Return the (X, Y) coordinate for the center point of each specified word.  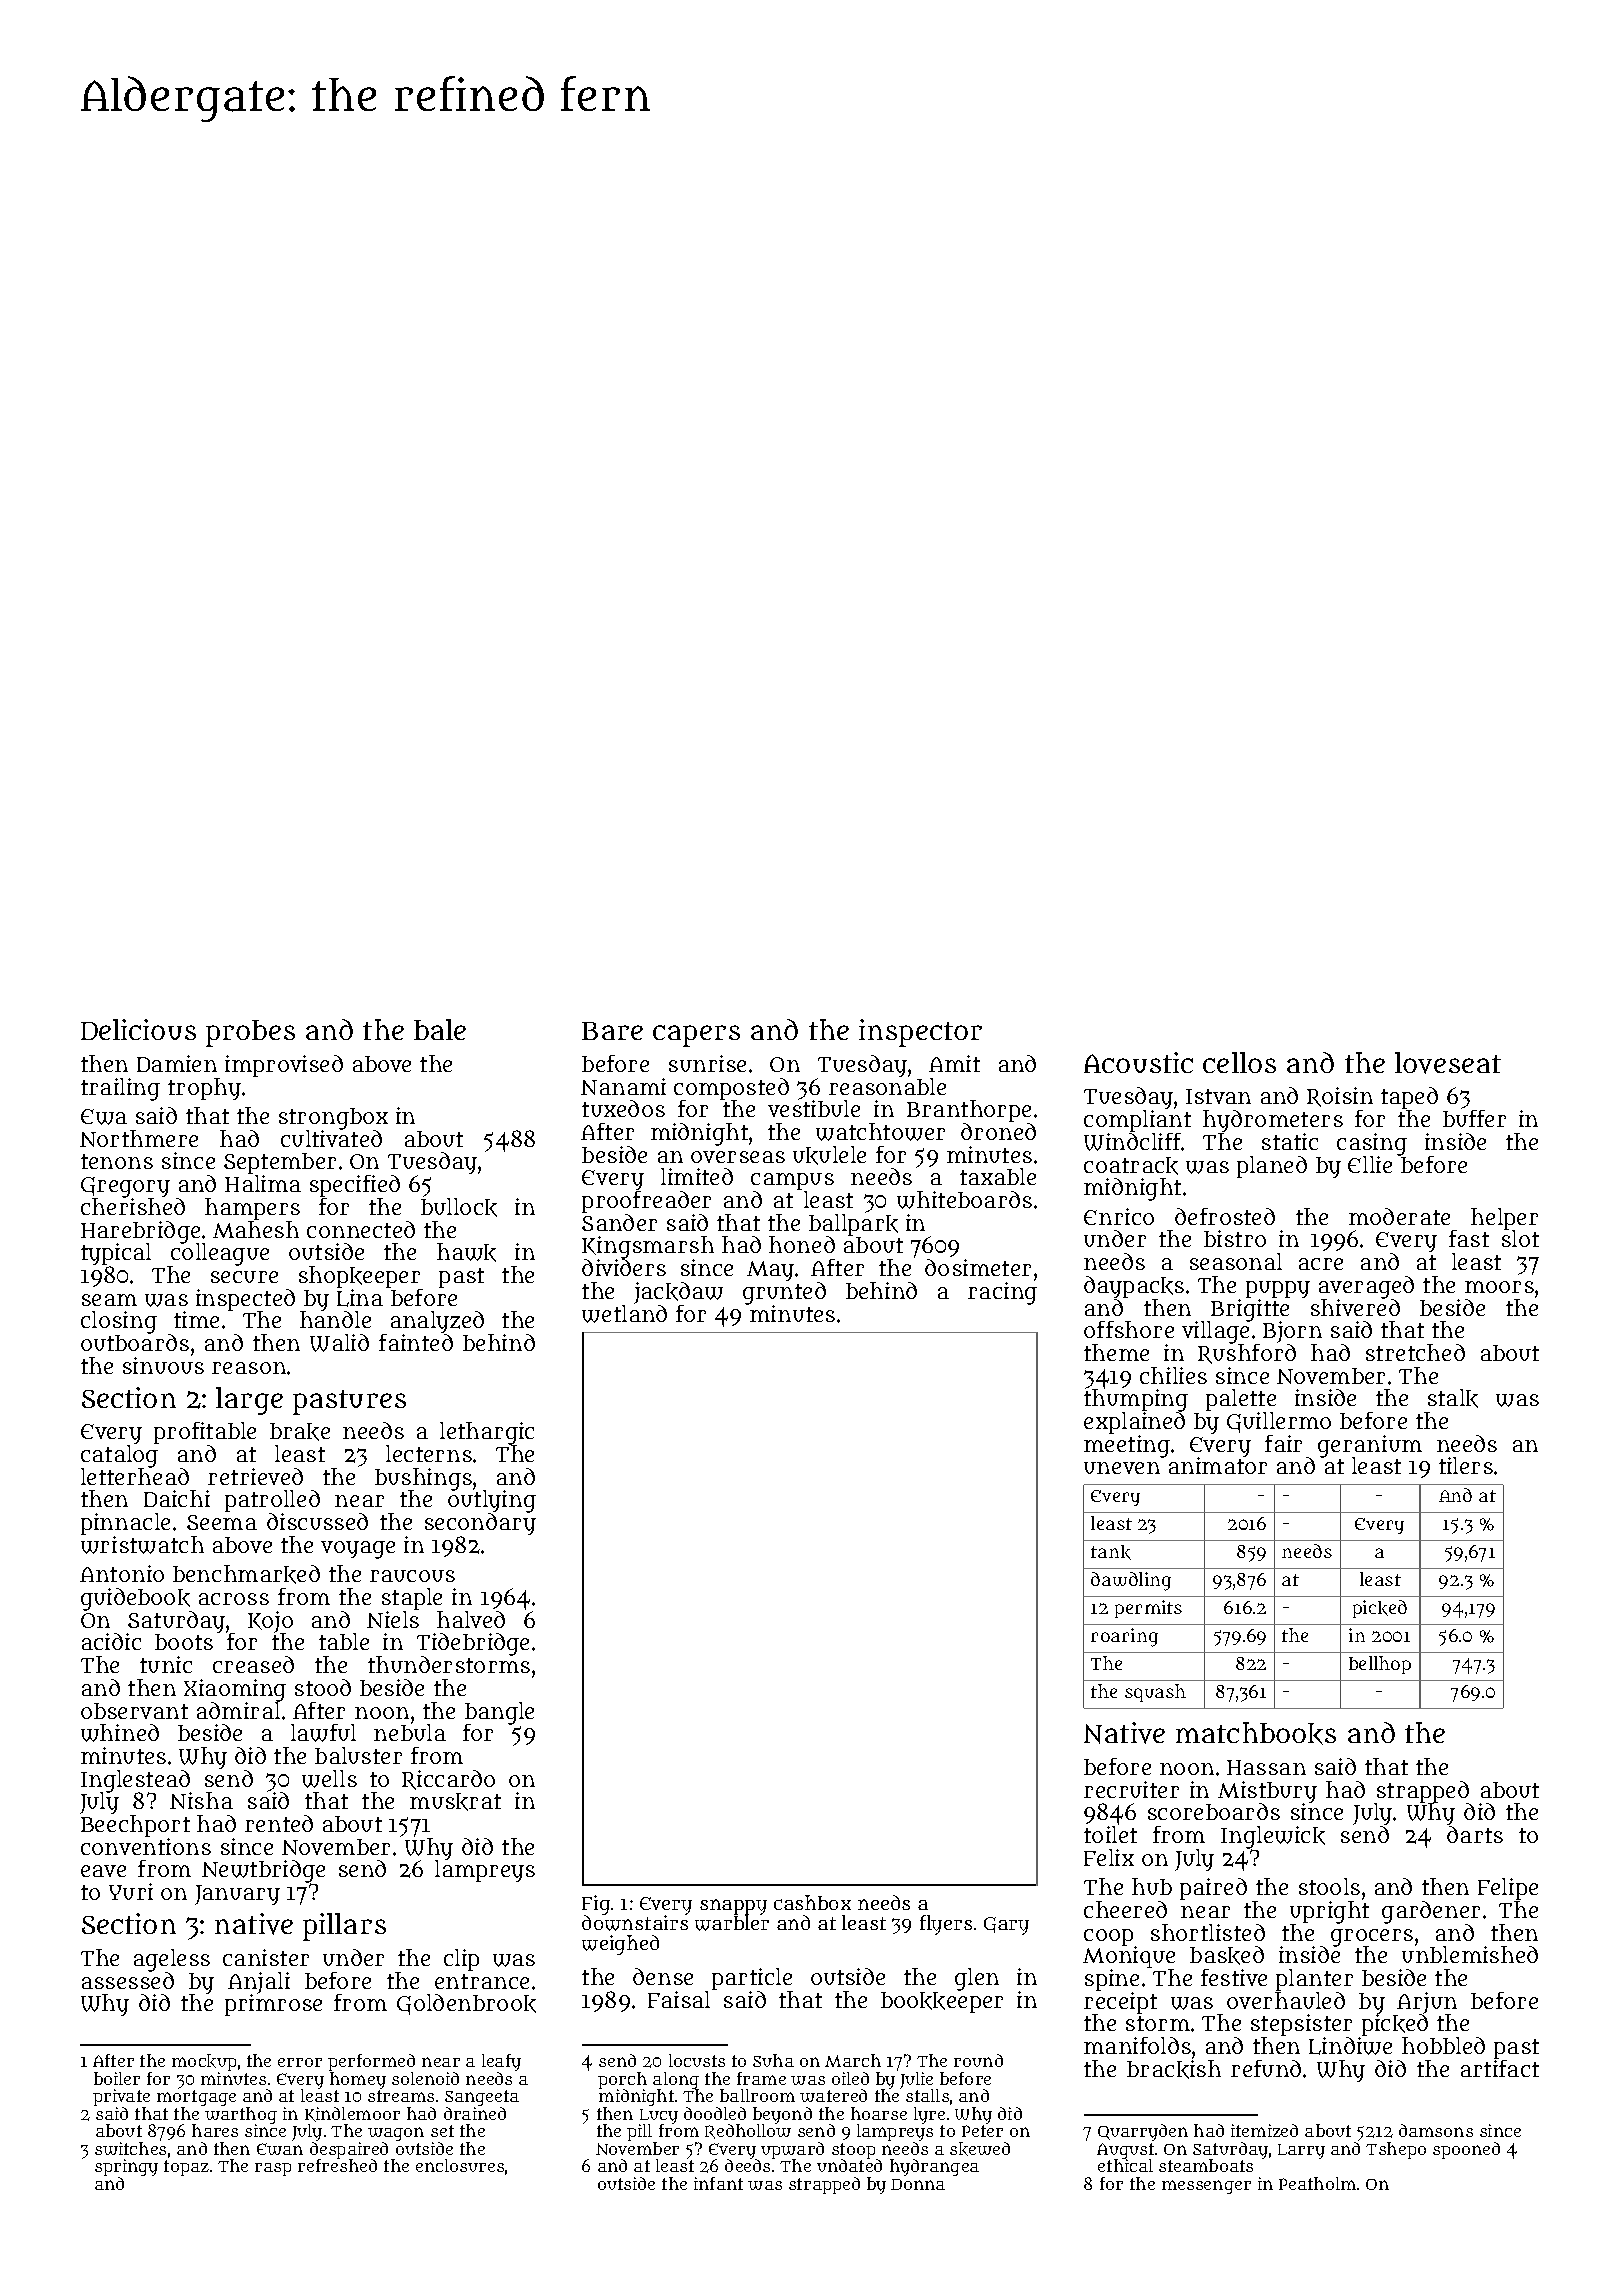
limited (697, 1176)
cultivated (331, 1138)
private (121, 2097)
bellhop (1380, 1665)
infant (718, 2183)
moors (1499, 1287)
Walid (339, 1343)
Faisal (679, 1999)
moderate (1399, 1216)
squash (1155, 1693)
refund (1266, 2068)
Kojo (270, 1622)
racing (1002, 1293)
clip (461, 1960)
